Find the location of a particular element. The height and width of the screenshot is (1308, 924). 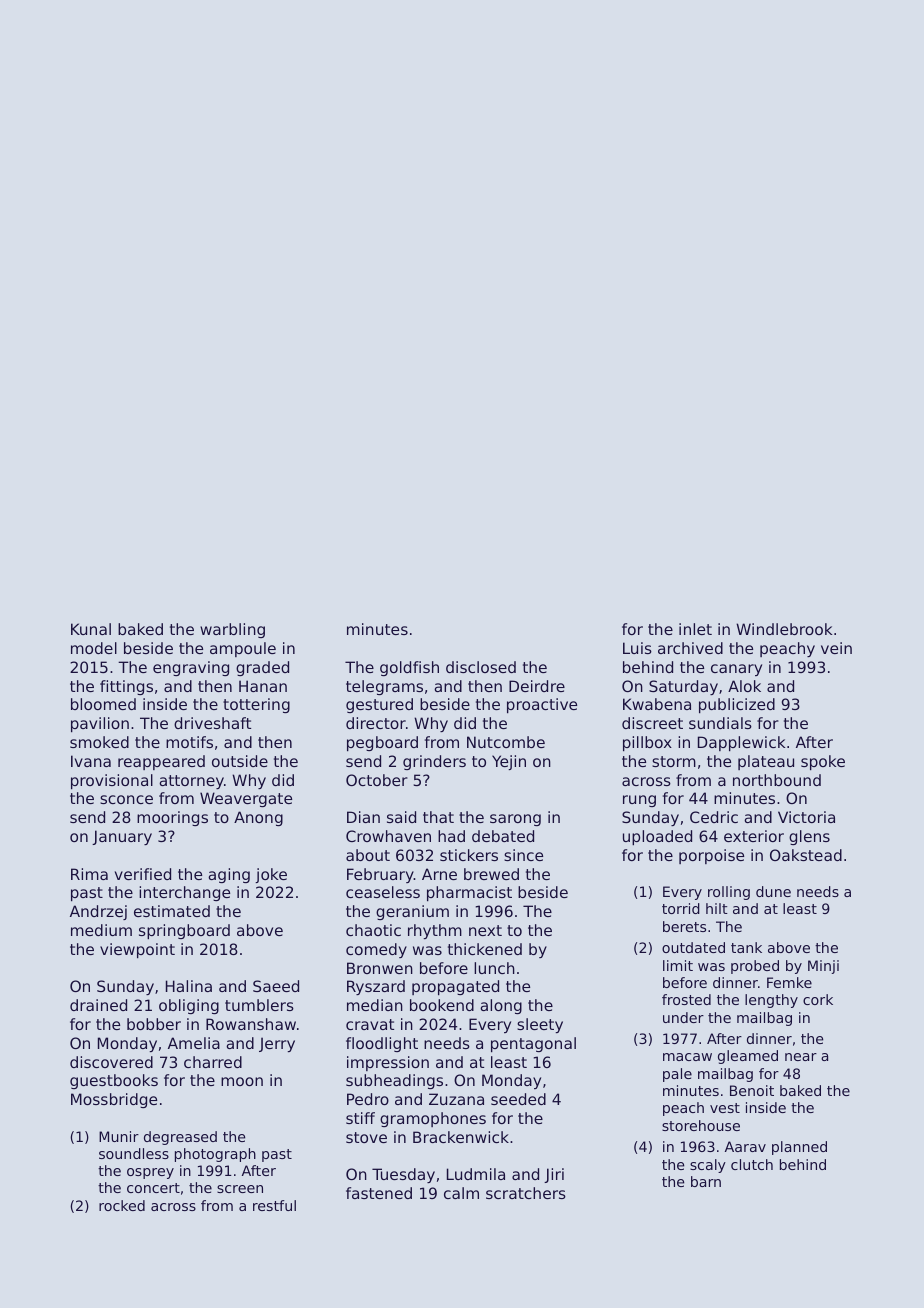

limit is located at coordinates (678, 965).
